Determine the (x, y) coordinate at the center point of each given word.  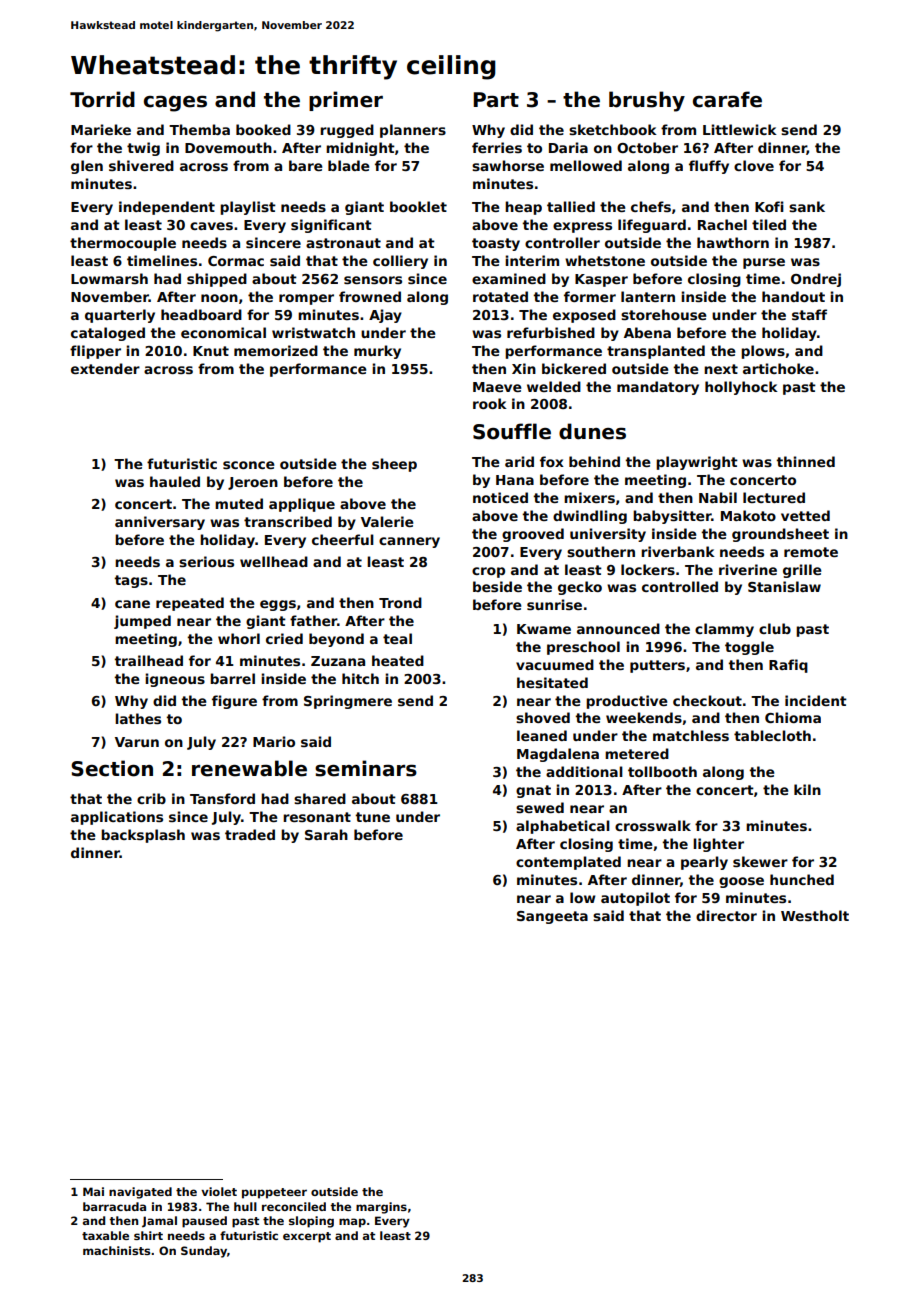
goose (741, 882)
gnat (533, 791)
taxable (105, 1235)
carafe (727, 99)
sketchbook (613, 129)
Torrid (102, 99)
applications (117, 818)
